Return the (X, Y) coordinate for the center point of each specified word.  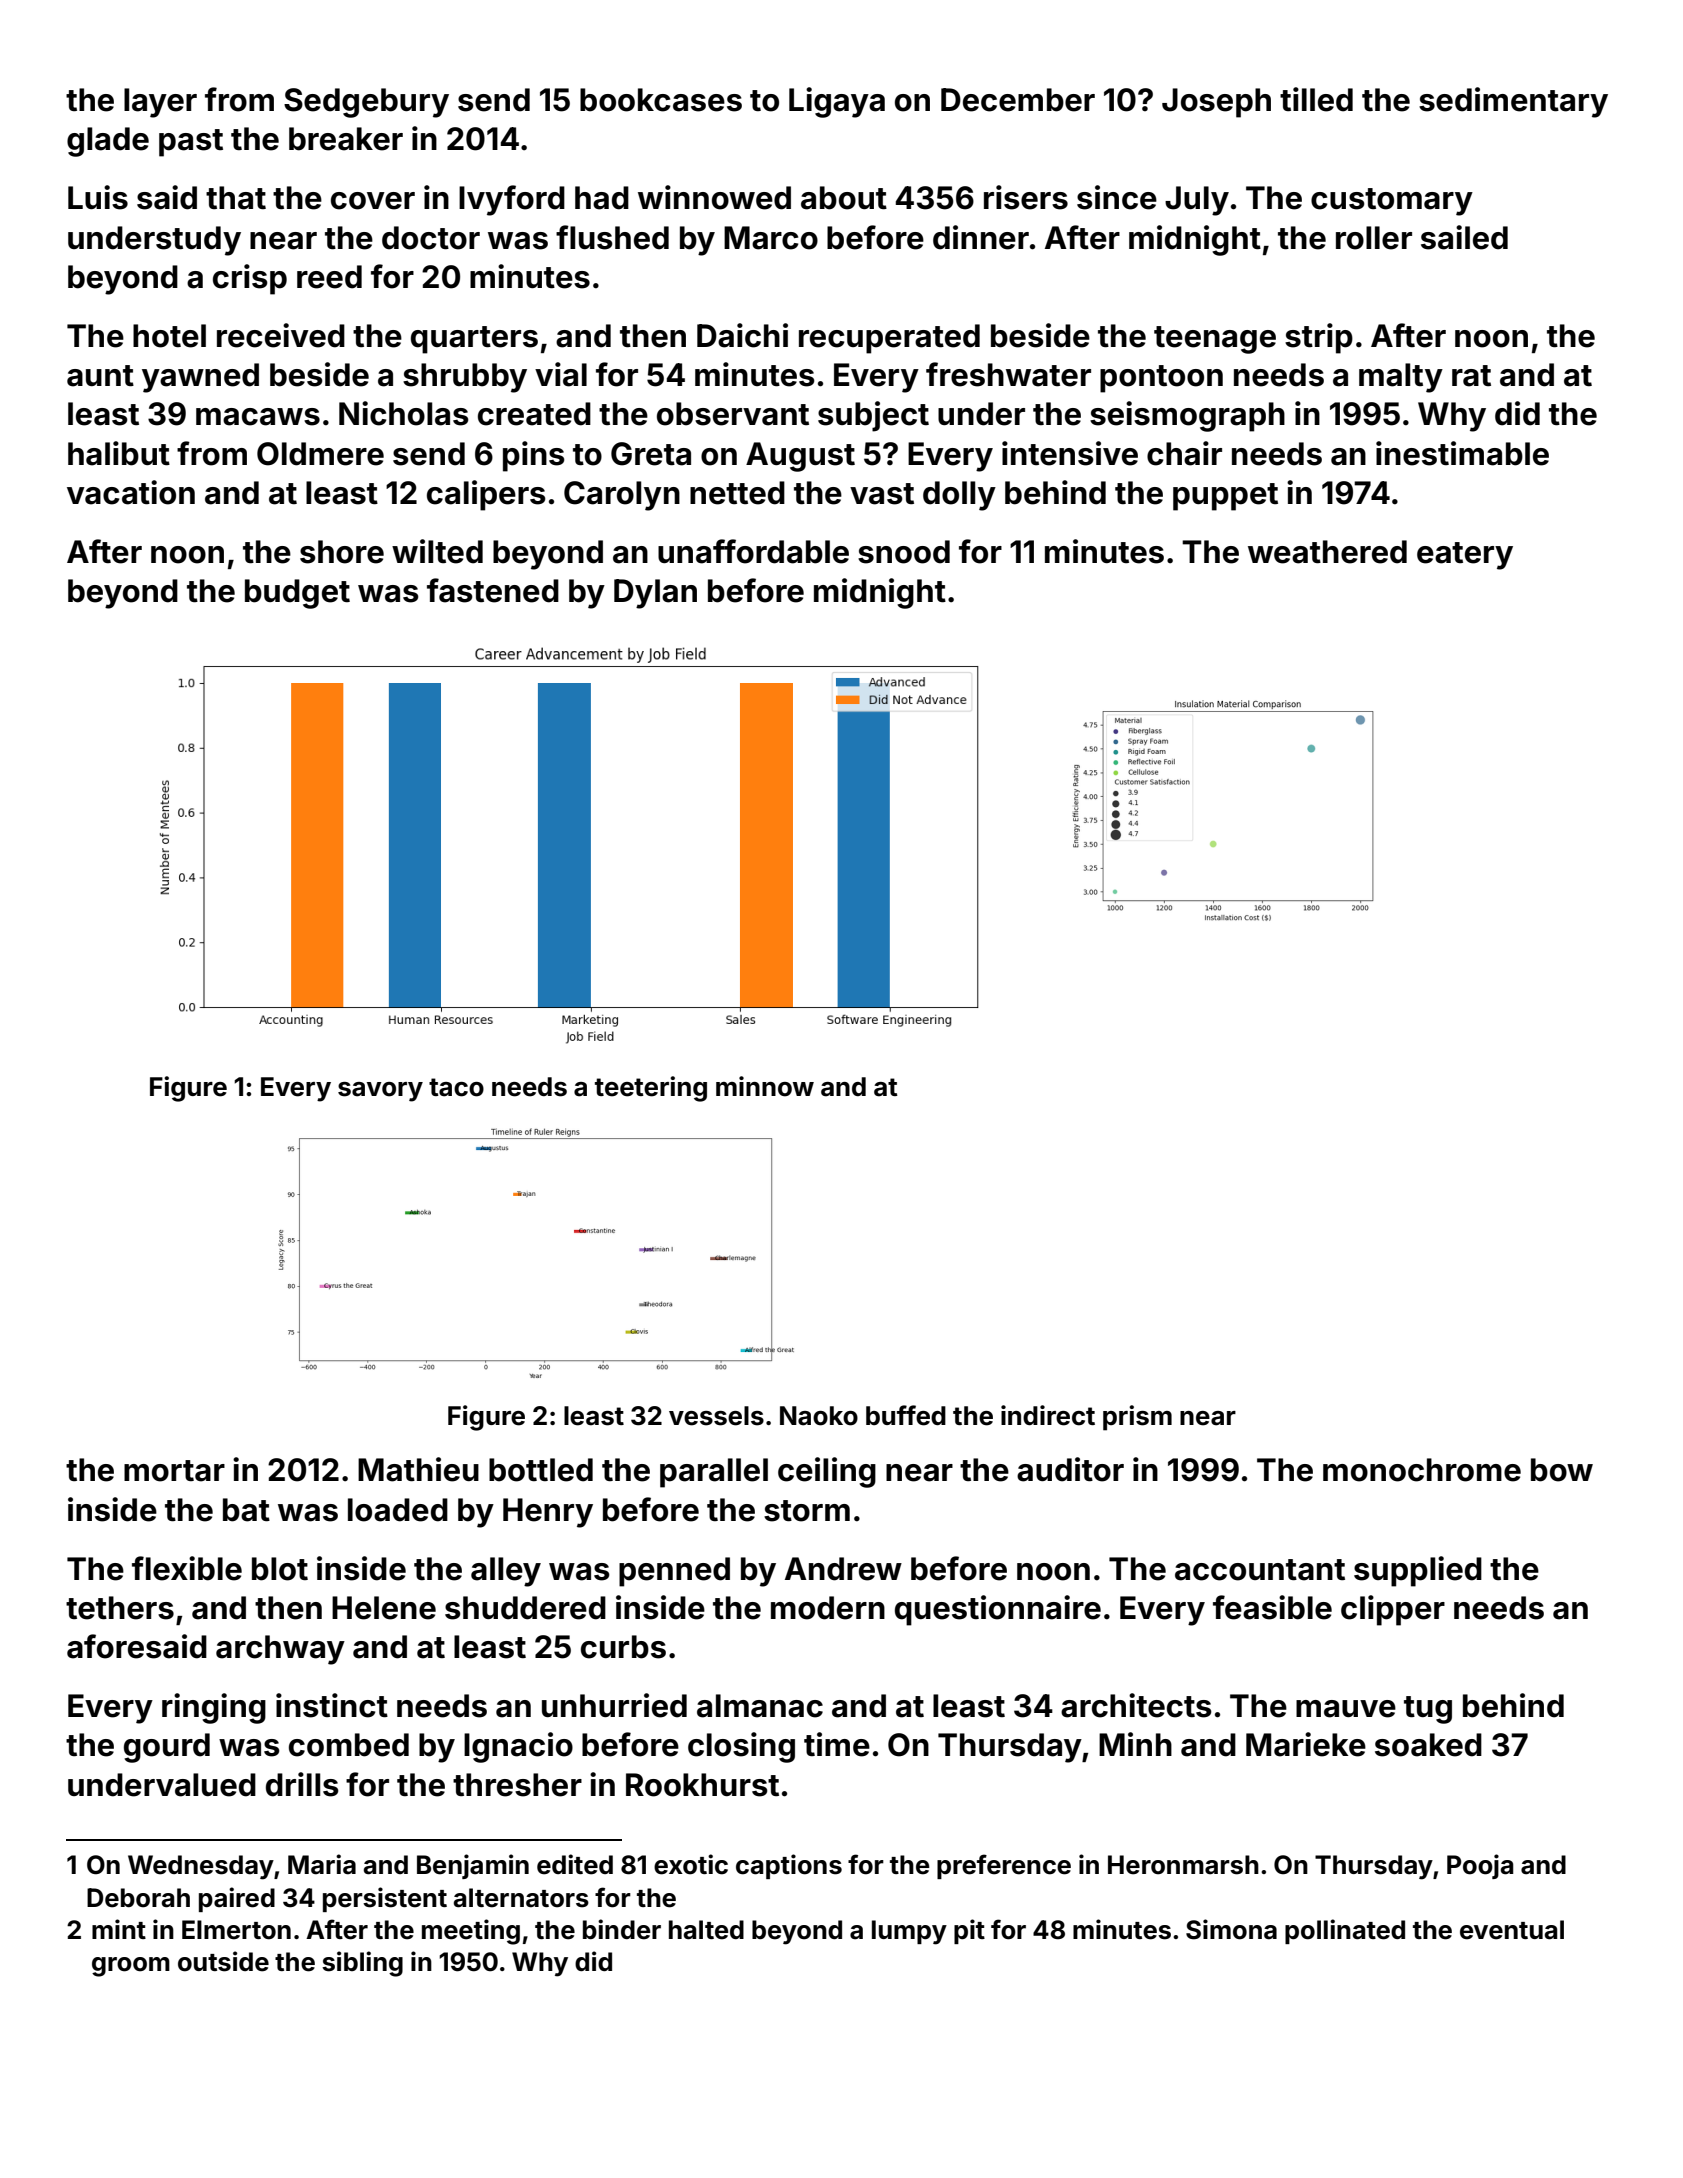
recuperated (889, 339)
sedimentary (1513, 102)
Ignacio (518, 1747)
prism (1137, 1418)
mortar (174, 1471)
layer (160, 103)
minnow (765, 1086)
